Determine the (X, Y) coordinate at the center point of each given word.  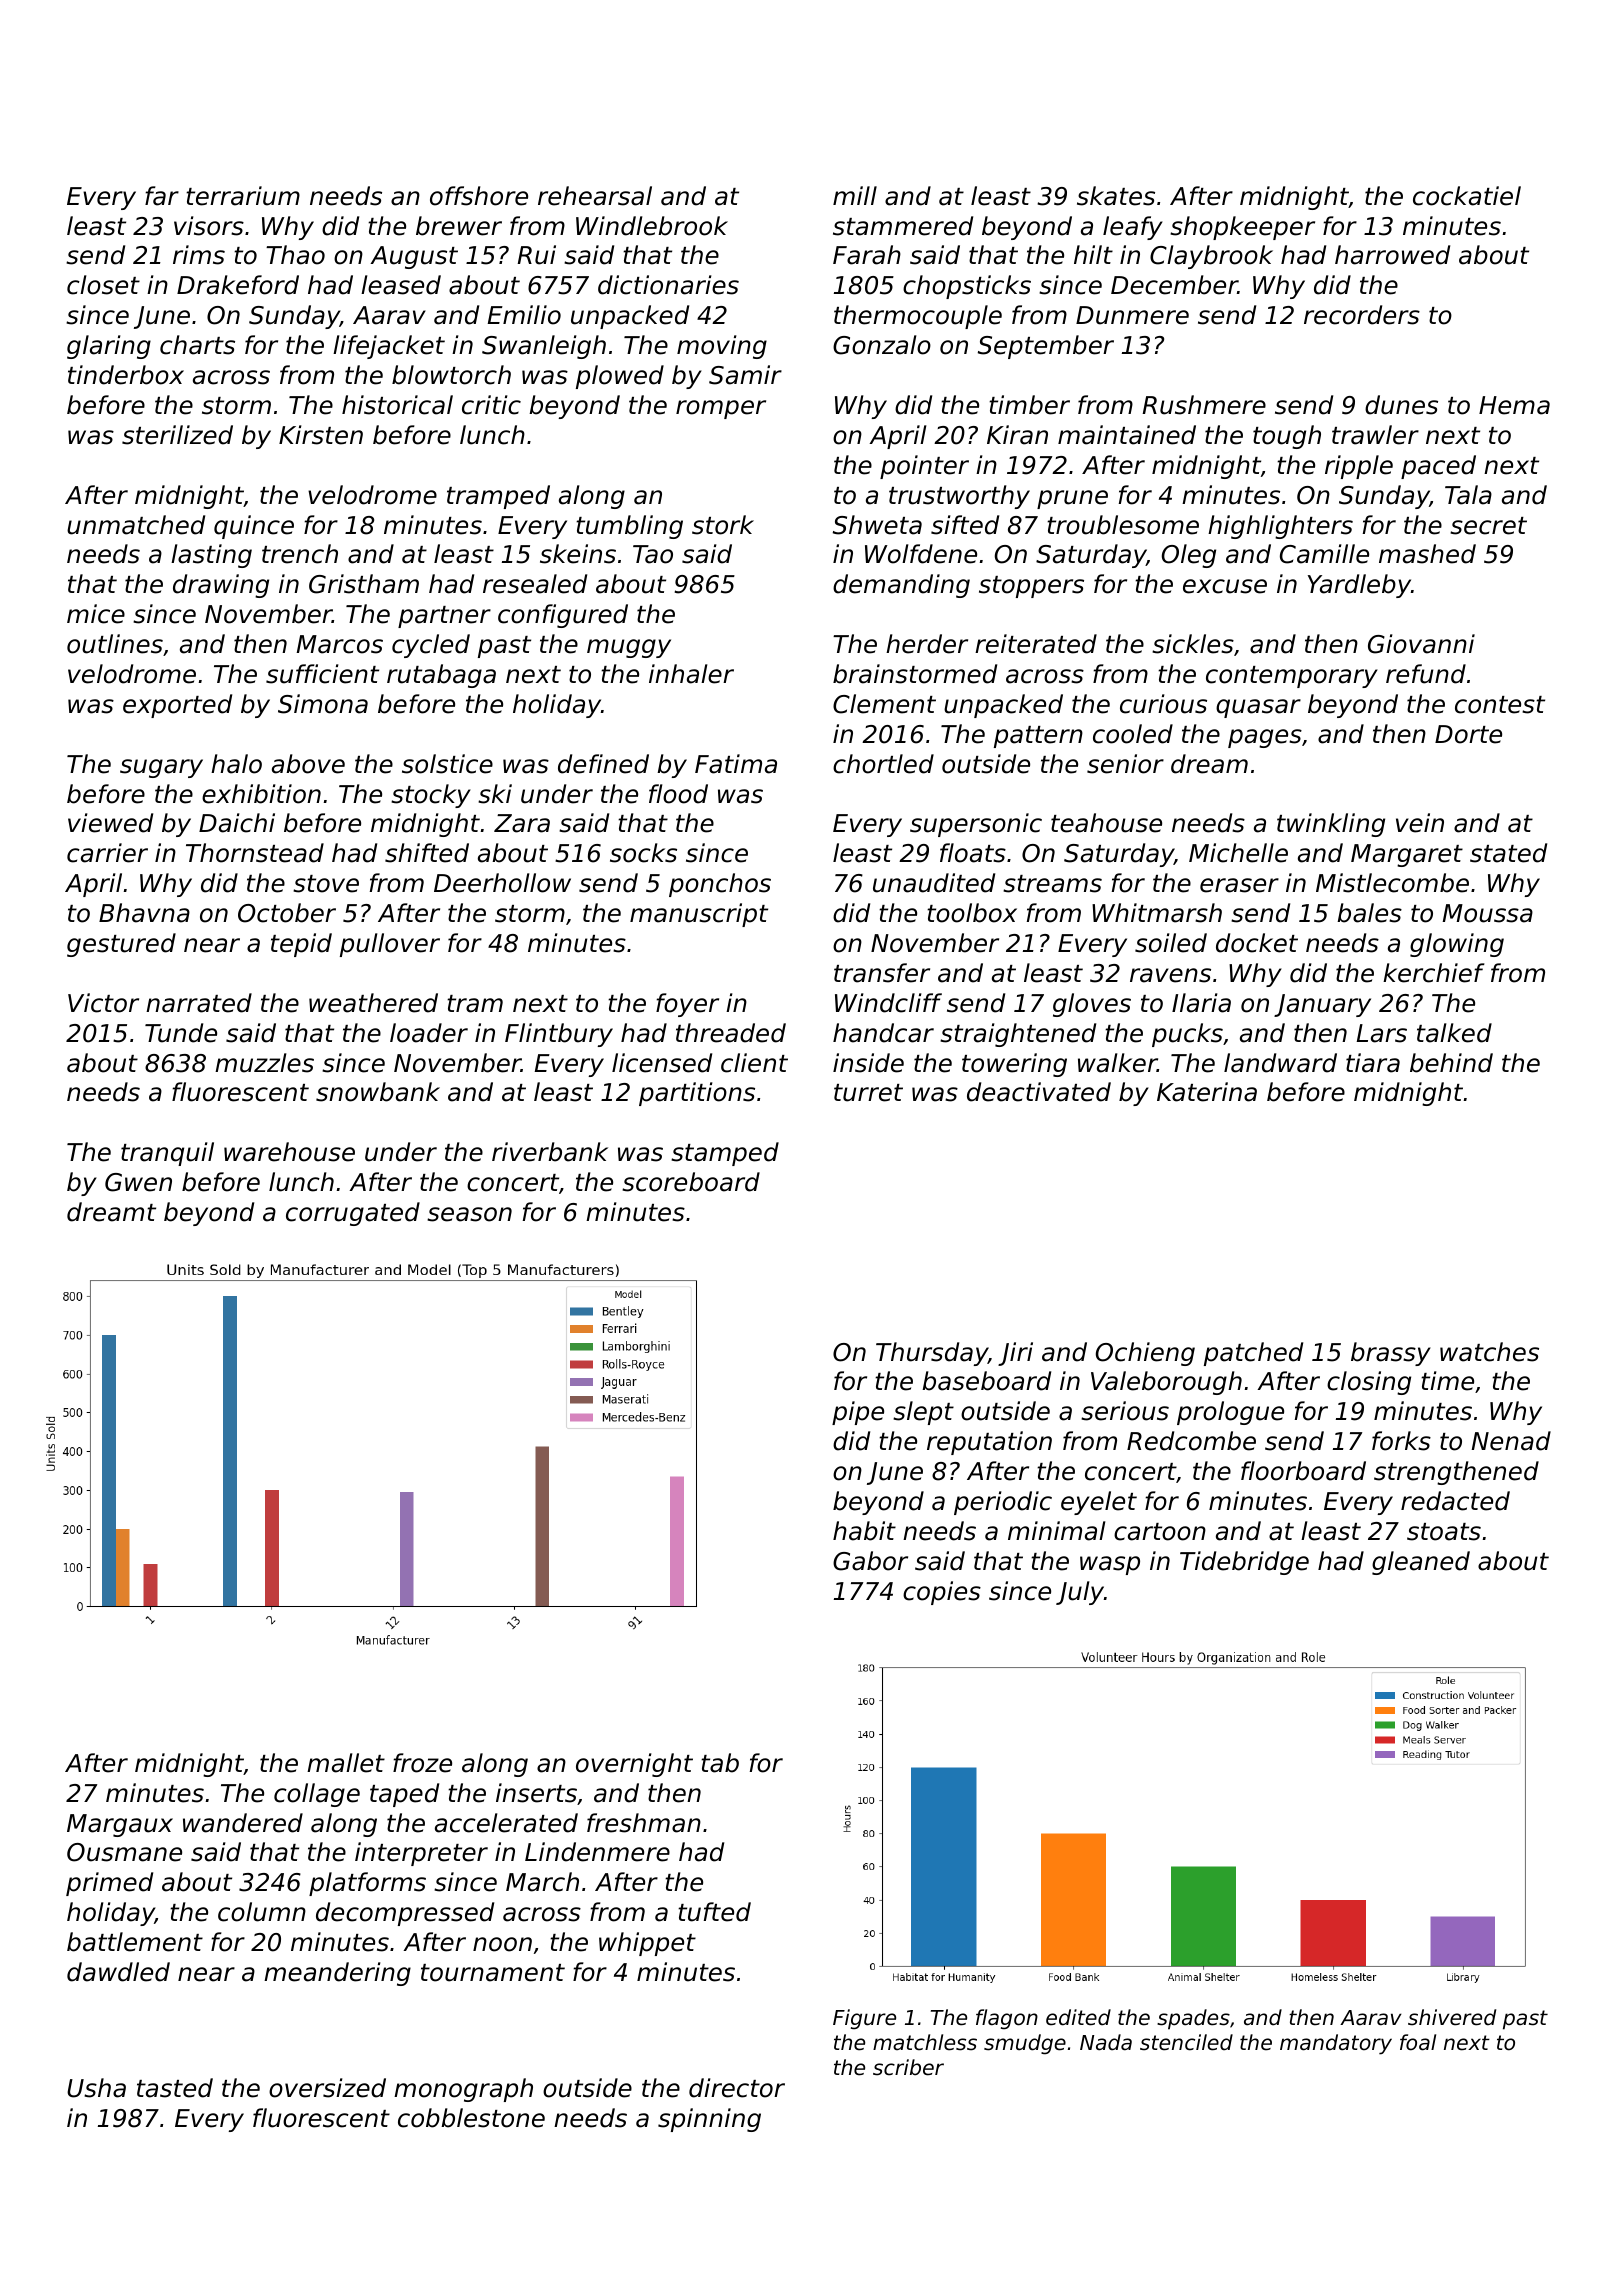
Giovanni (1421, 644)
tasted (175, 2088)
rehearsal (595, 196)
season (469, 1214)
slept (923, 1413)
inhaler (691, 674)
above (308, 764)
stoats (1444, 1532)
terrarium (243, 196)
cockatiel (1467, 196)
